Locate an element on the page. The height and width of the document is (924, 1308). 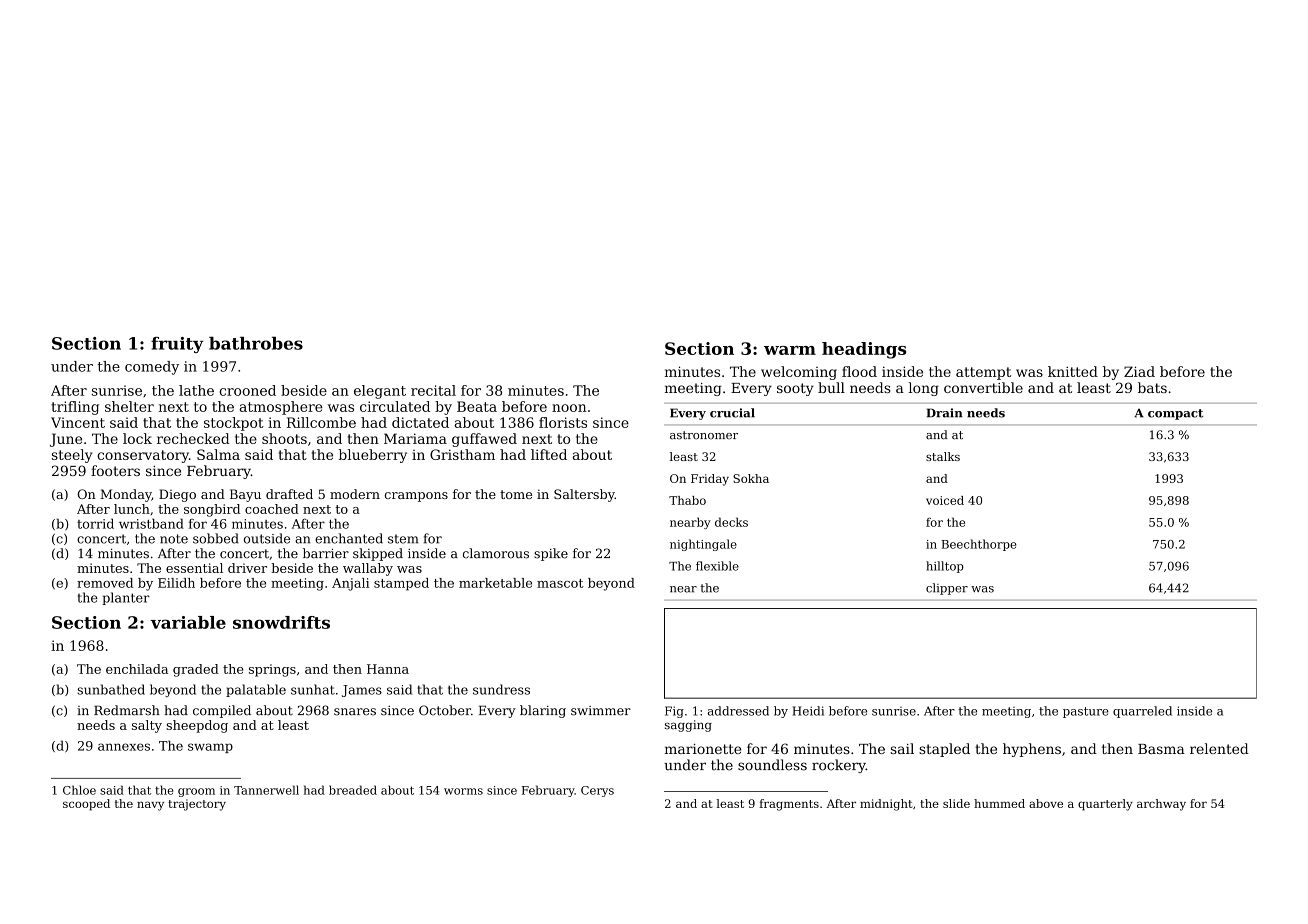
Drain is located at coordinates (944, 413).
